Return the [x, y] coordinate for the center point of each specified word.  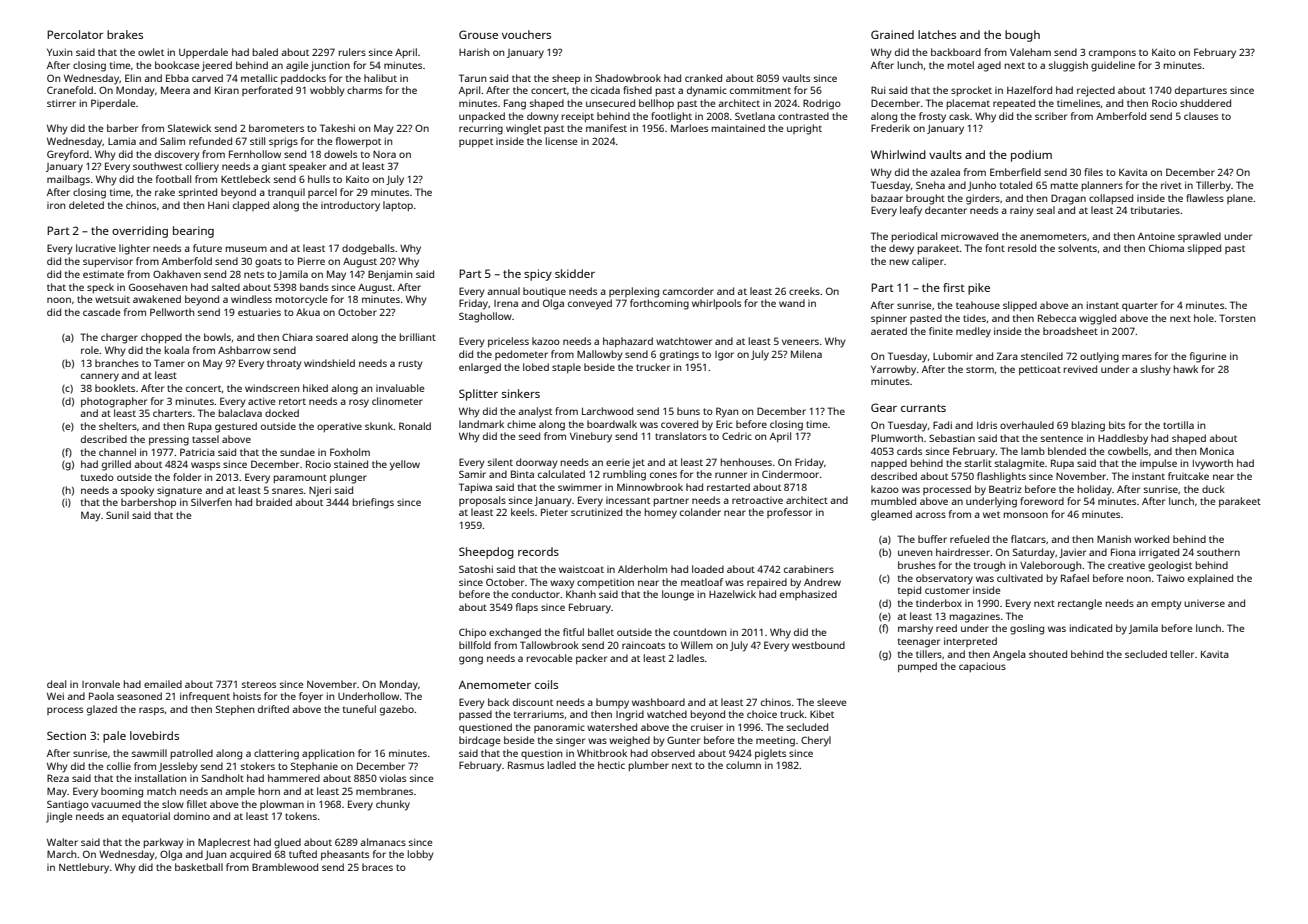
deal [56, 684]
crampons [1112, 54]
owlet [151, 52]
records [538, 551]
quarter [1140, 307]
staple [566, 368]
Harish [474, 52]
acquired [250, 855]
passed [475, 715]
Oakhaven [177, 274]
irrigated [1159, 553]
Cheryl [816, 741]
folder [187, 477]
